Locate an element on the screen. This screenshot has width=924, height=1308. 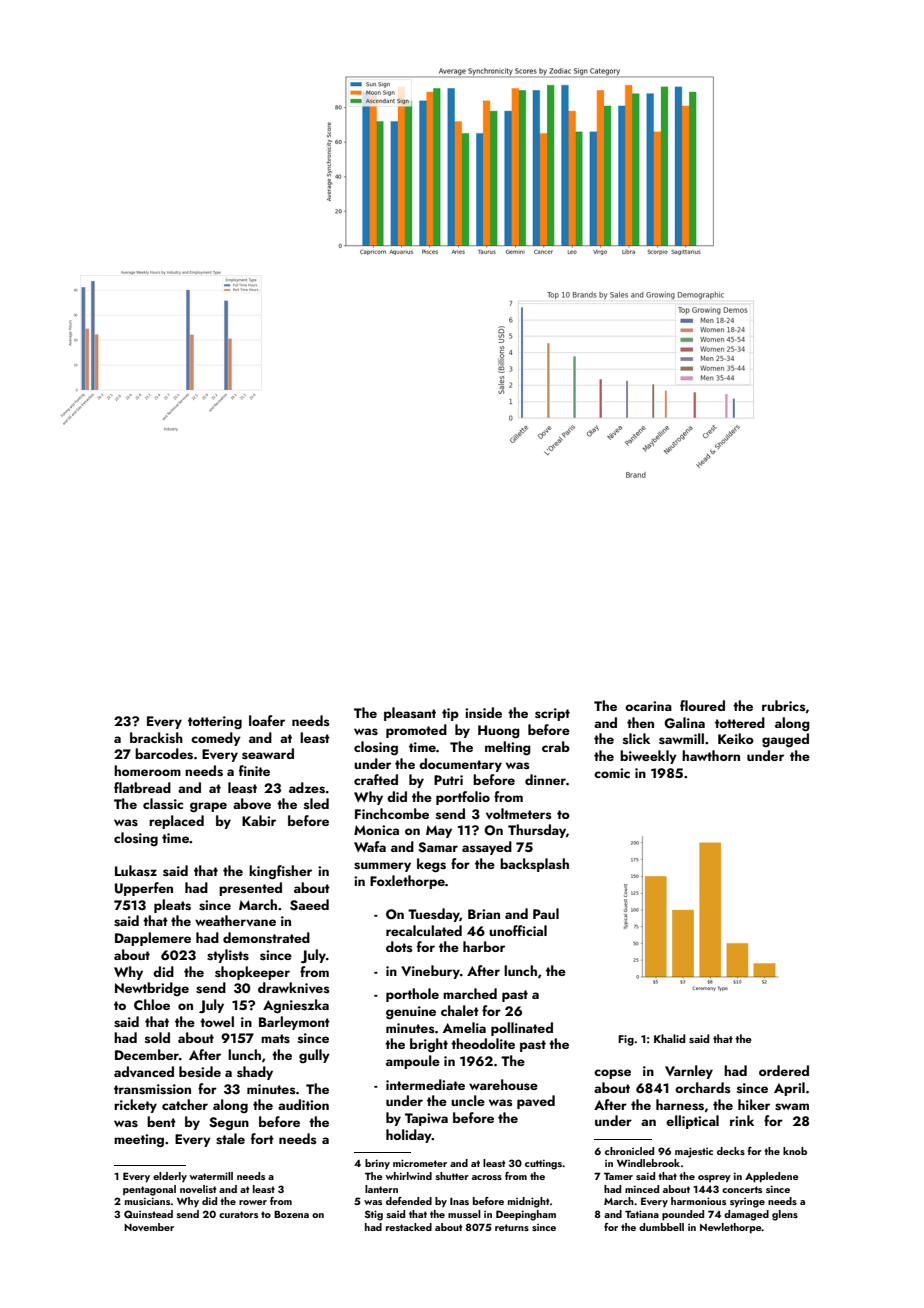
harbor is located at coordinates (484, 946).
